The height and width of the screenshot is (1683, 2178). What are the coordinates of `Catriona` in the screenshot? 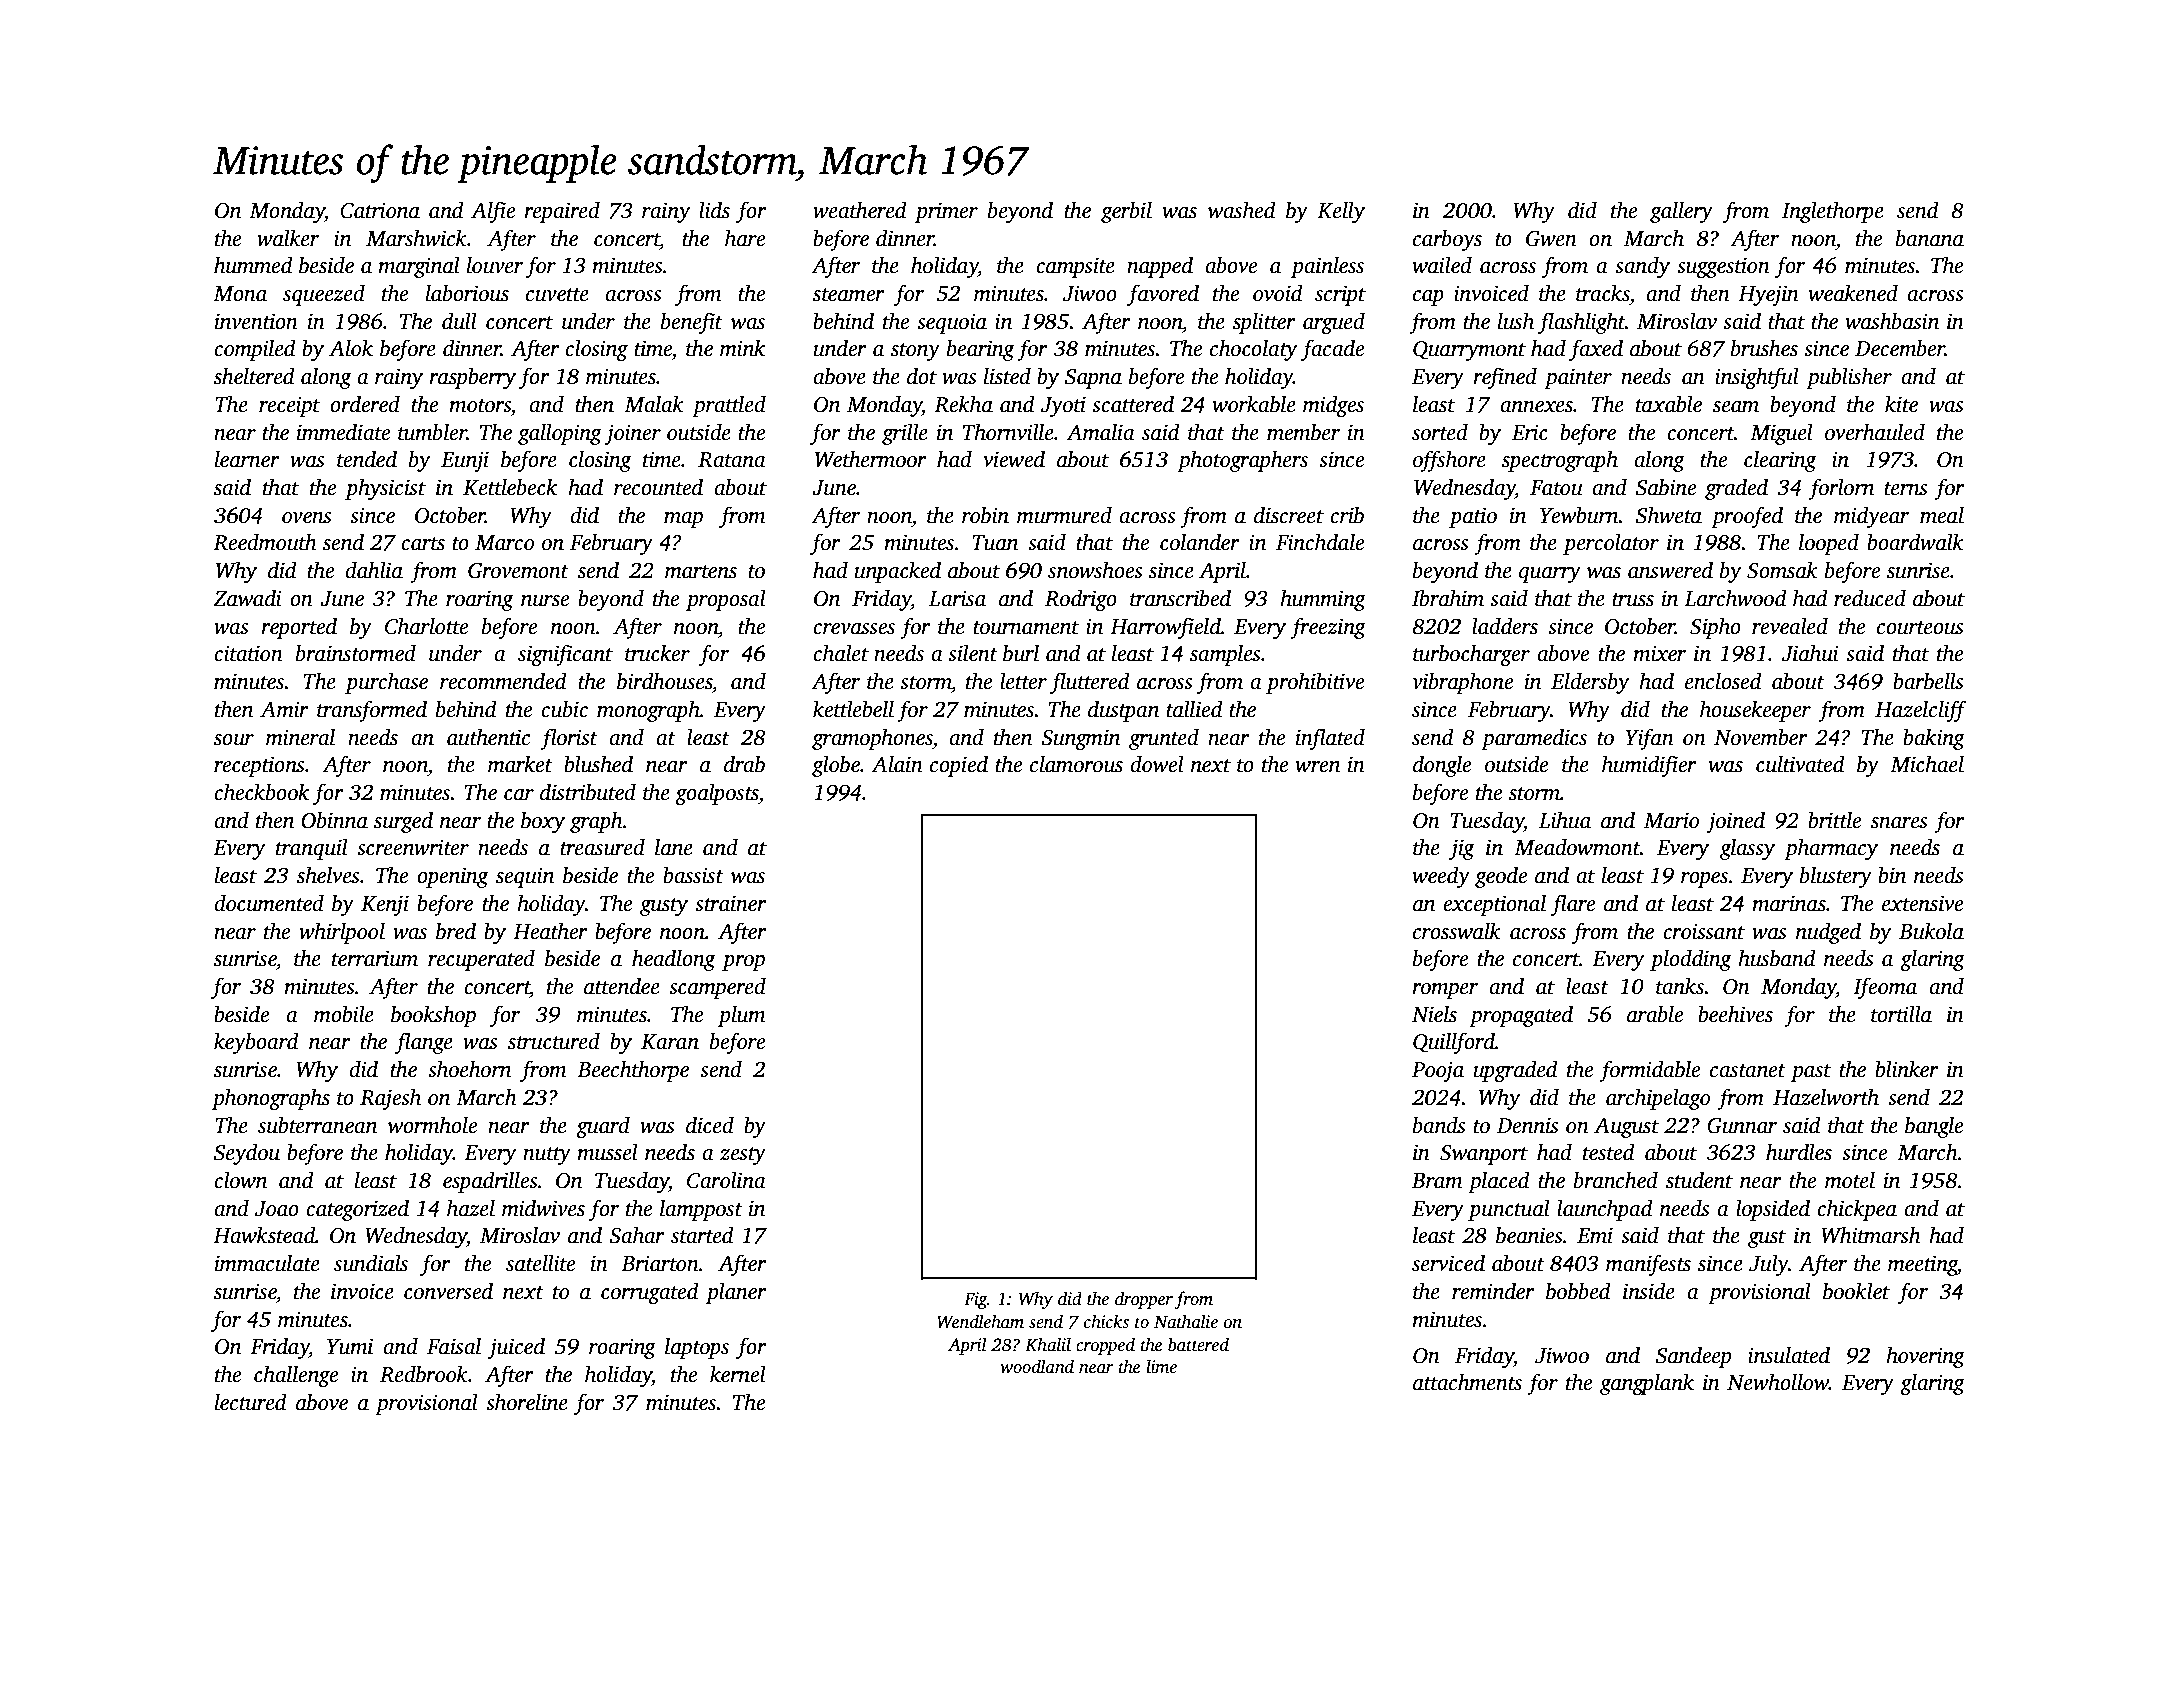 It's located at (380, 210).
